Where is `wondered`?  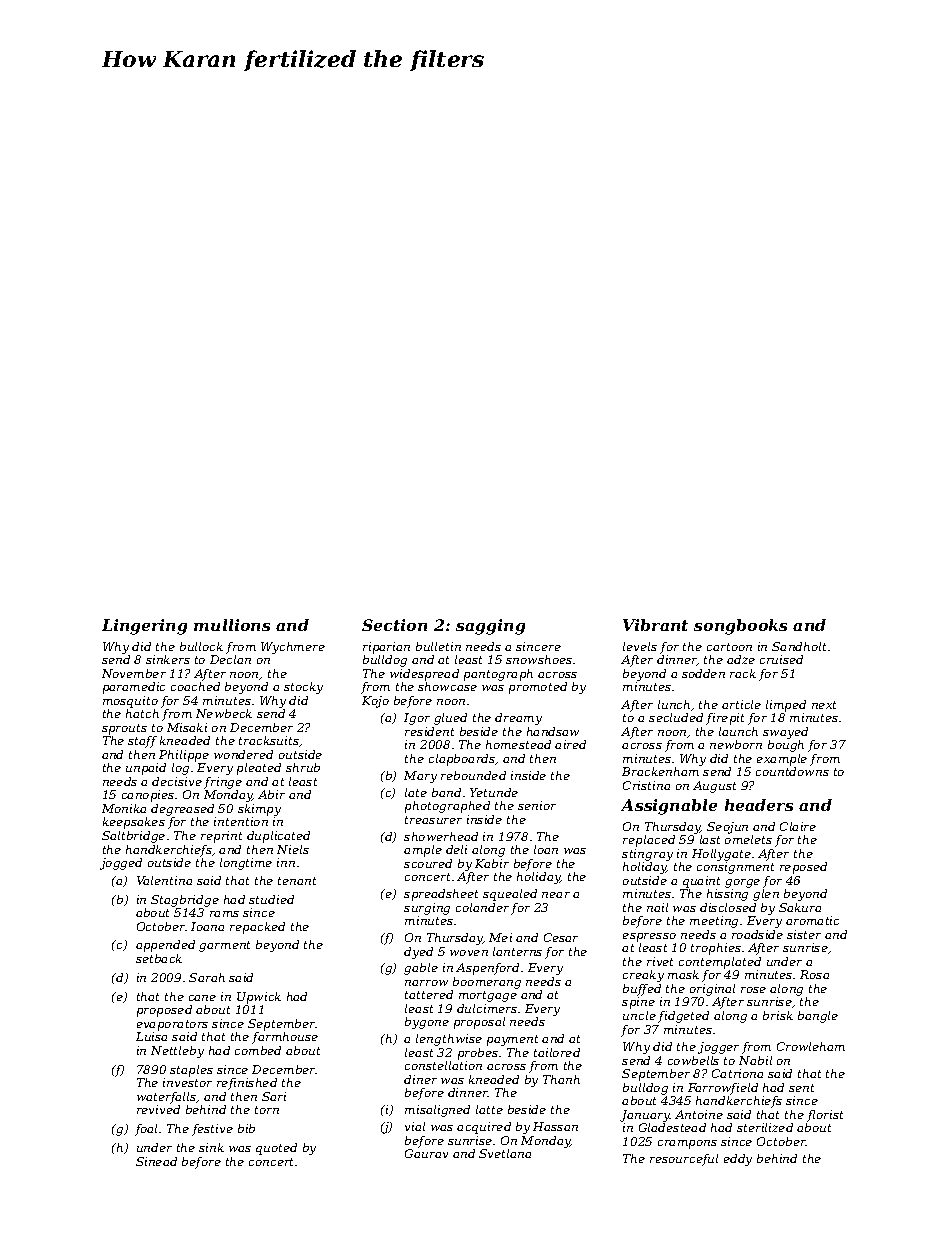 wondered is located at coordinates (243, 754).
